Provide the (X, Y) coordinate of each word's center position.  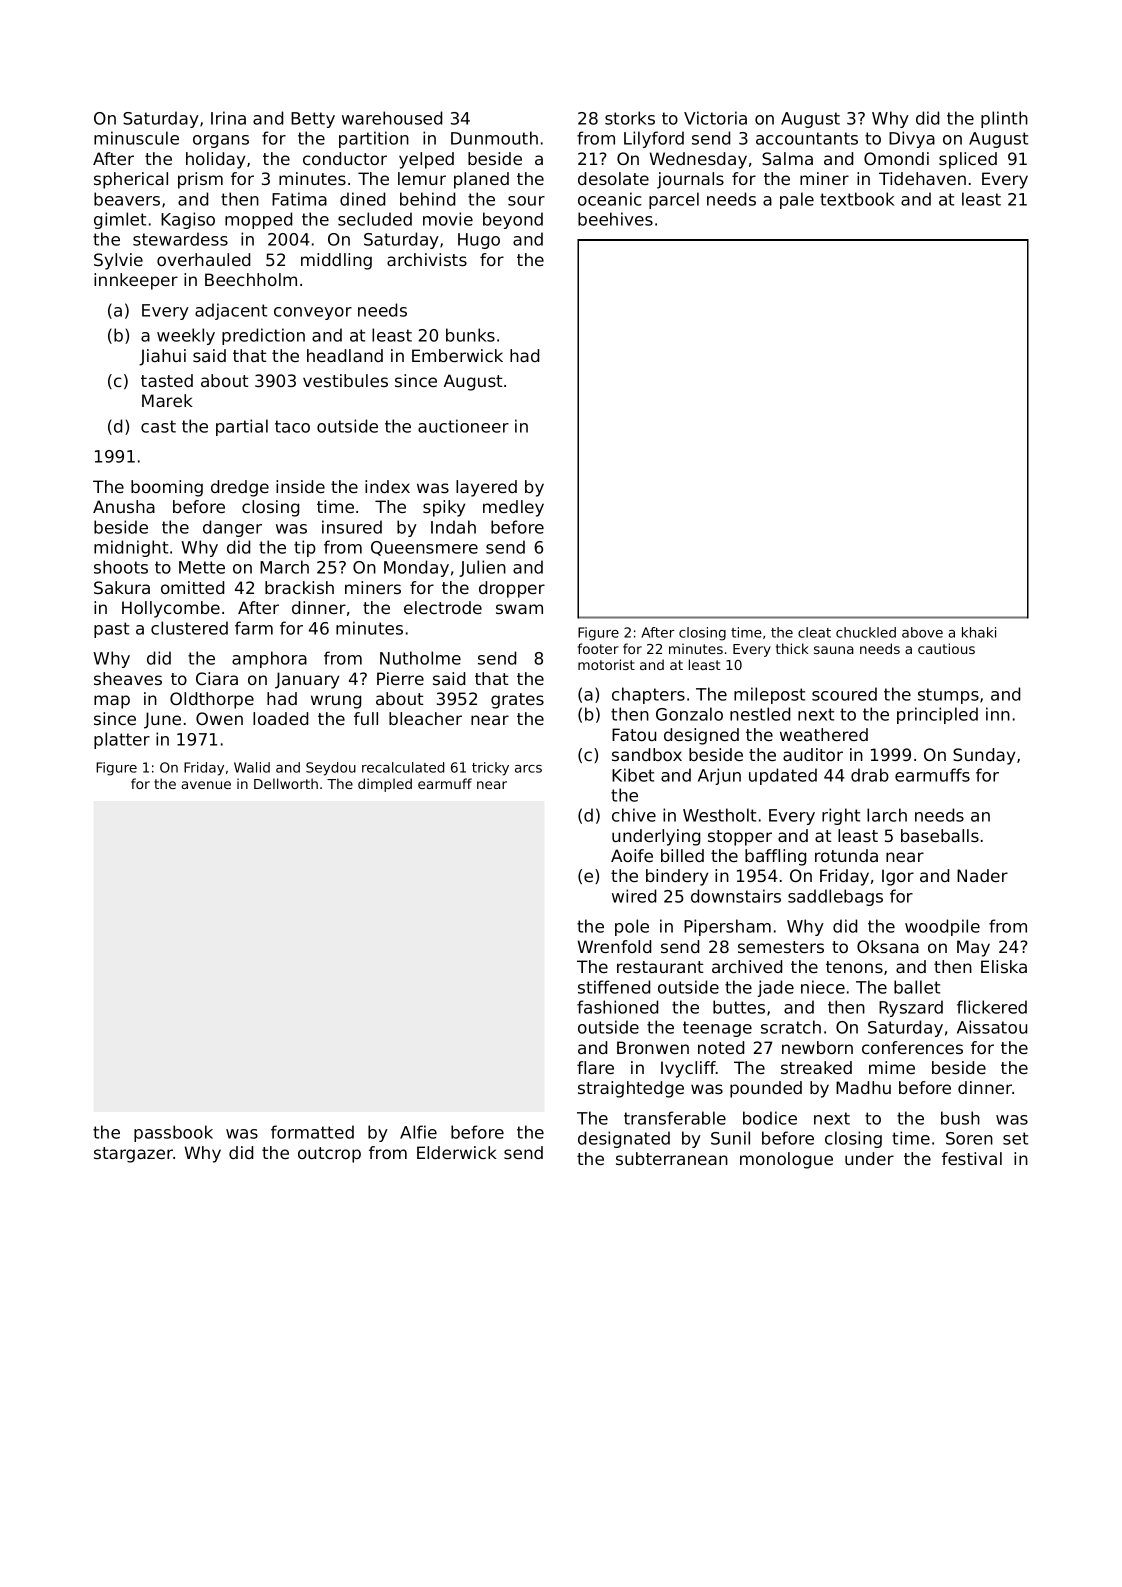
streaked (816, 1067)
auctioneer (463, 426)
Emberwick (457, 355)
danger (232, 528)
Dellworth (286, 783)
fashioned (617, 1007)
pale (797, 200)
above (922, 632)
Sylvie (118, 261)
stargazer (133, 1155)
